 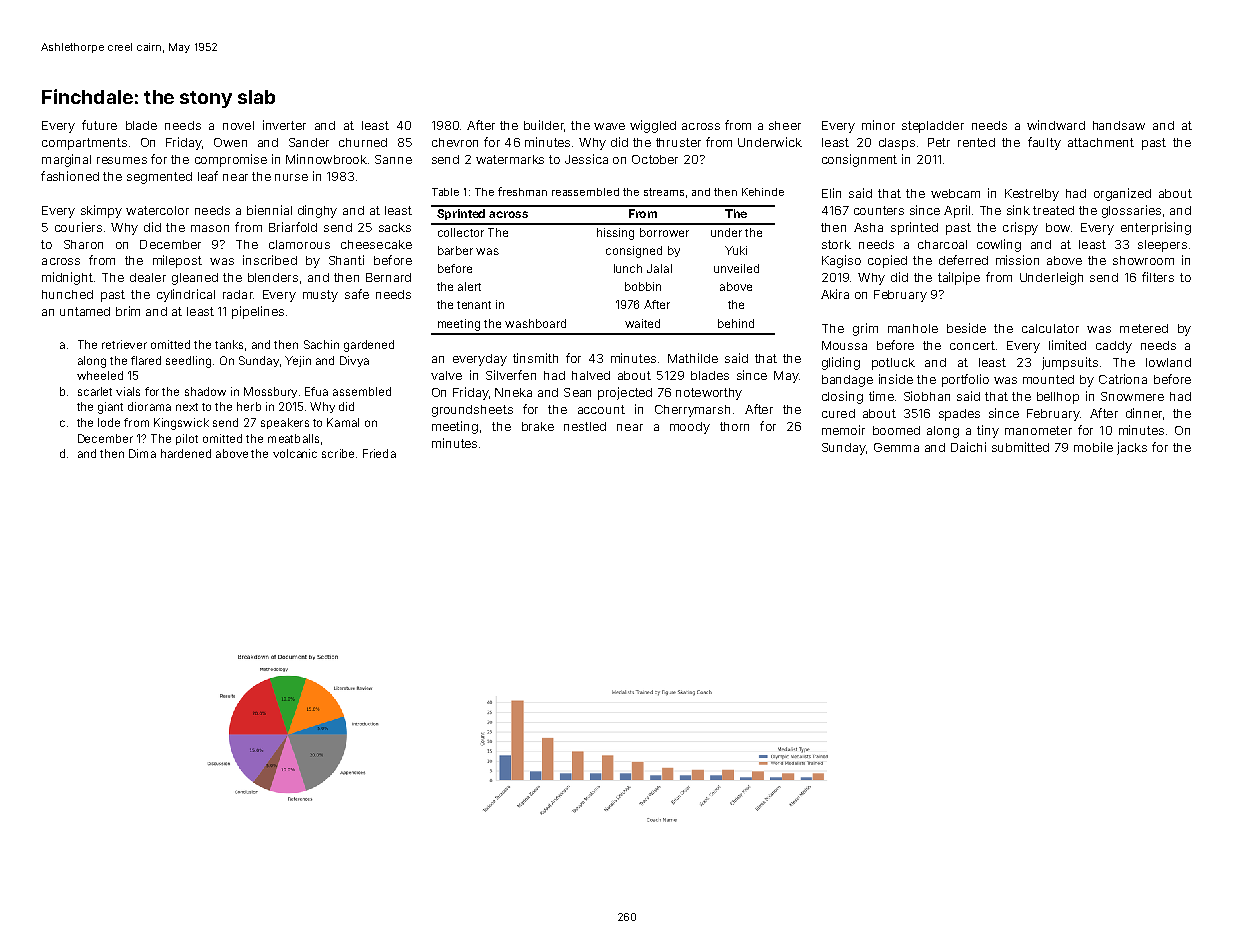 What do you see at coordinates (1114, 347) in the screenshot?
I see `caddy` at bounding box center [1114, 347].
